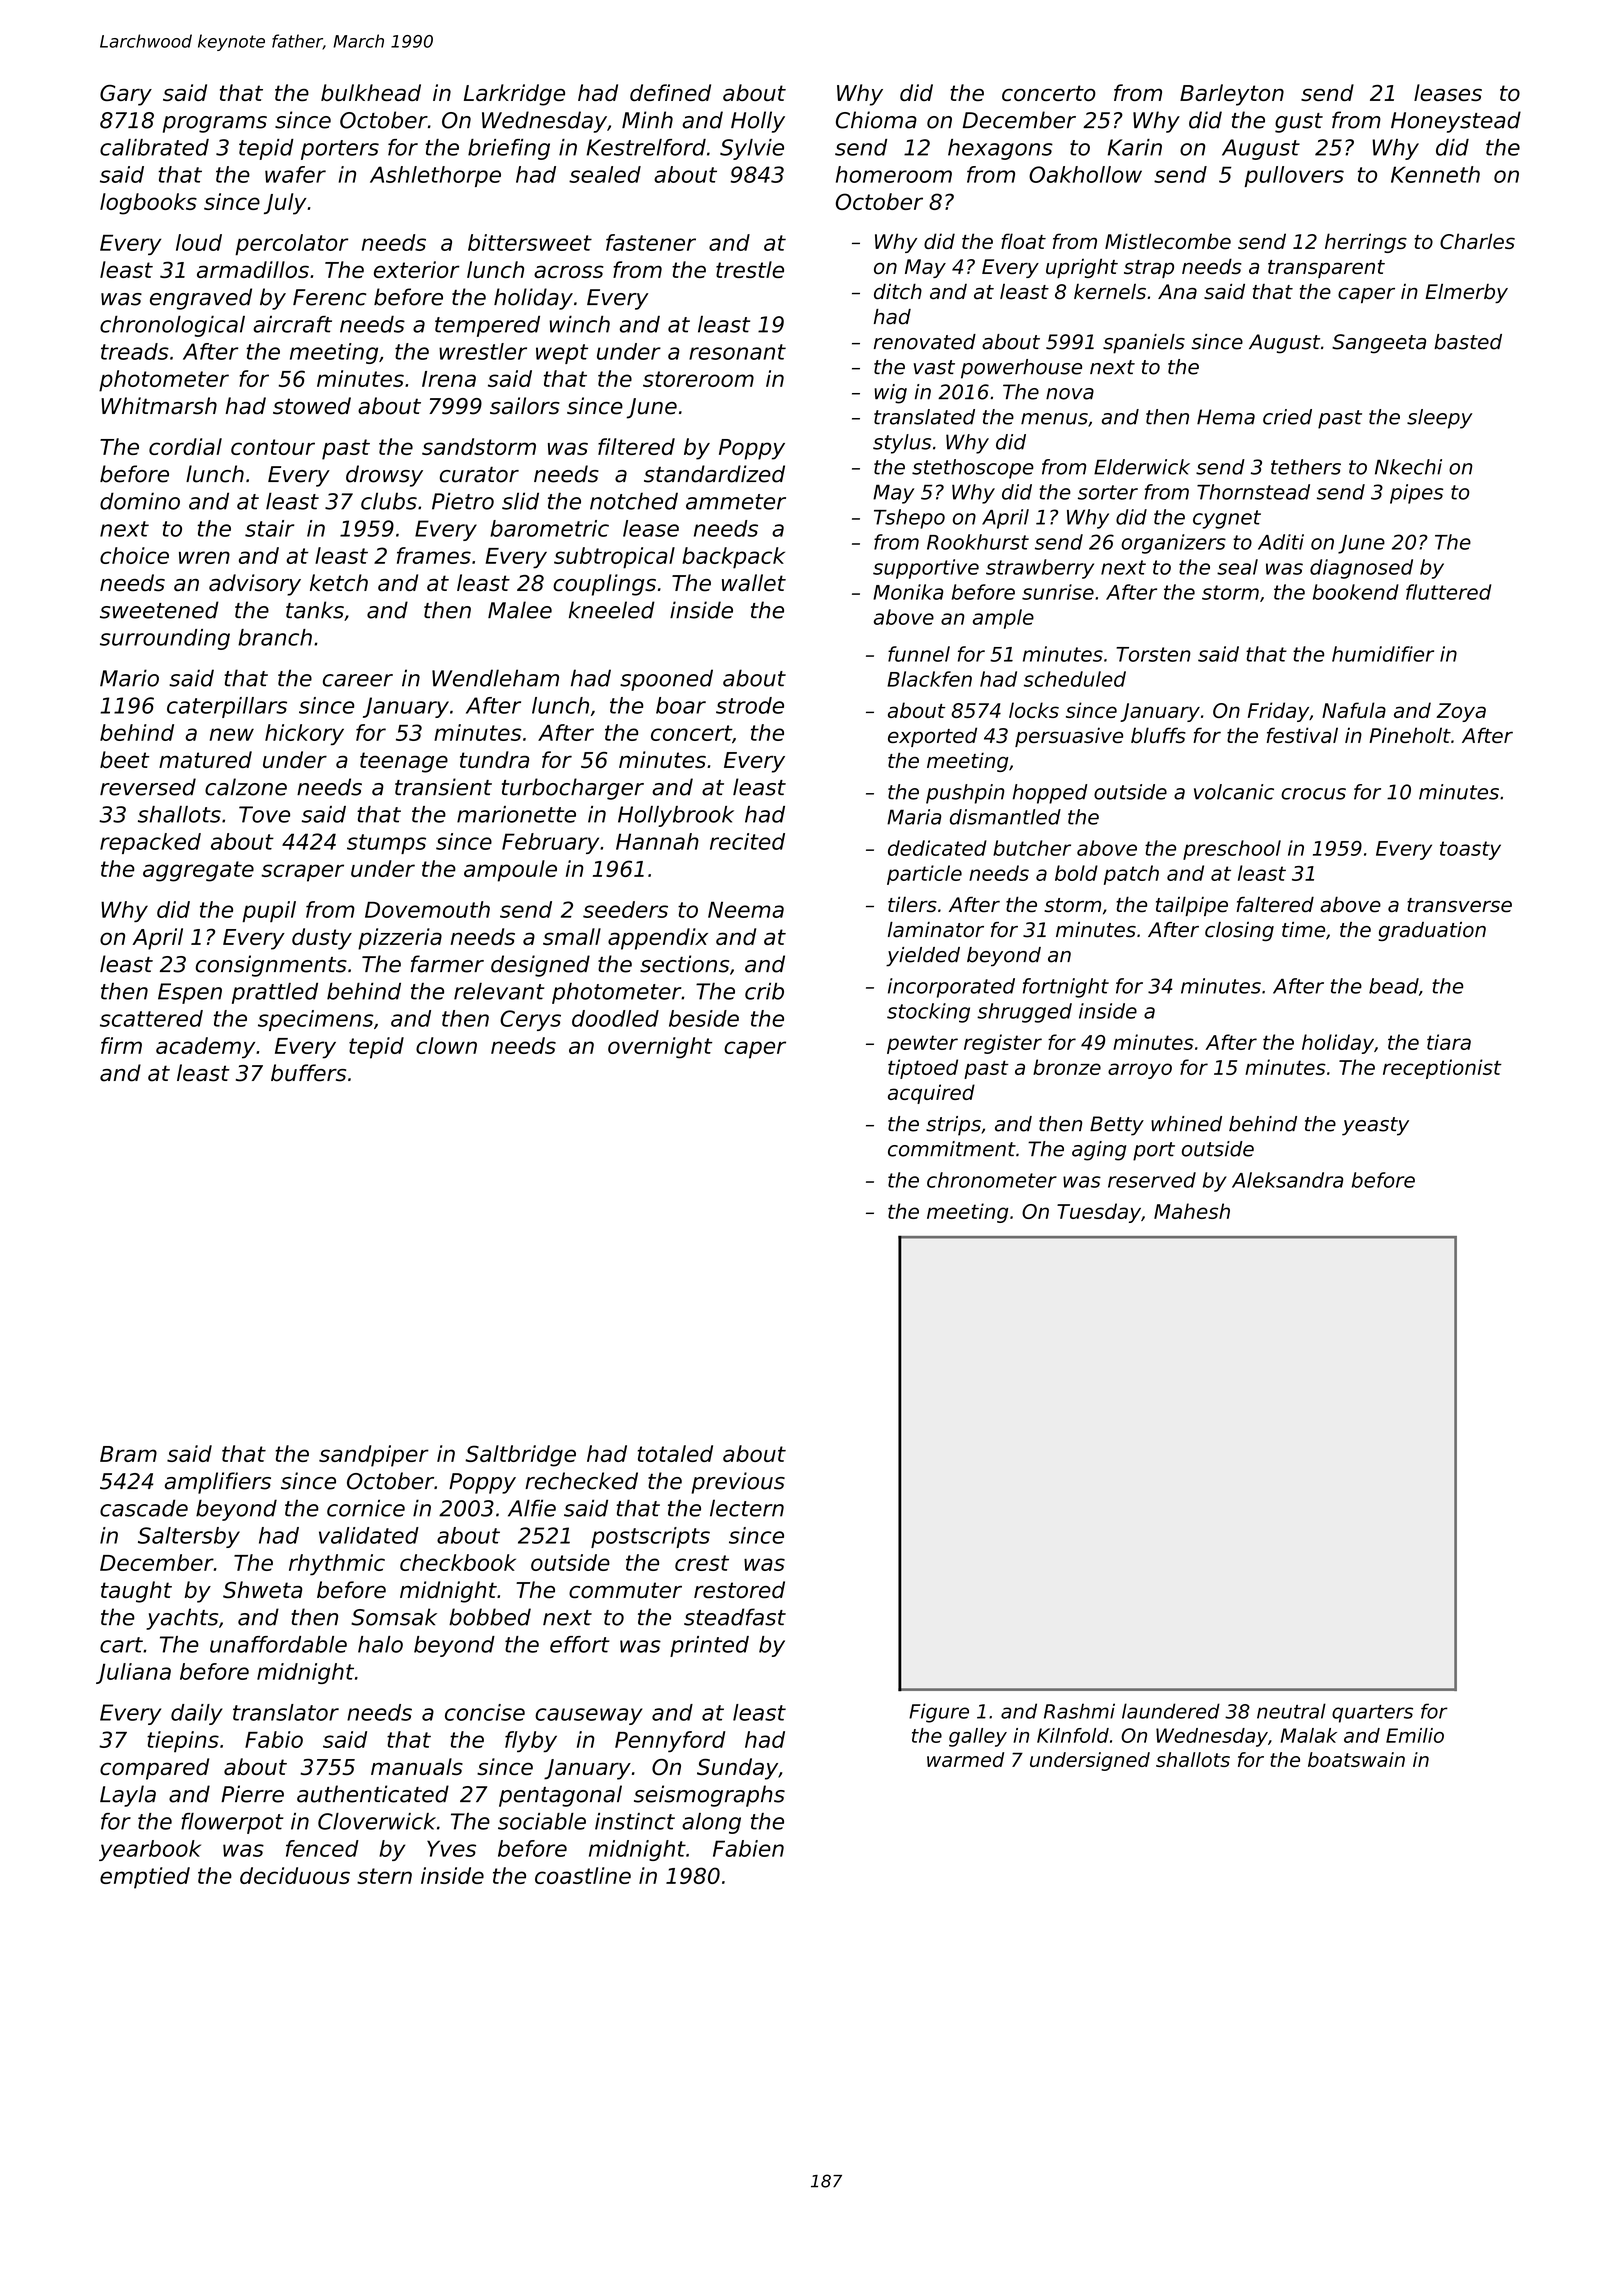 The width and height of the screenshot is (1620, 2292). What do you see at coordinates (134, 555) in the screenshot?
I see `choice` at bounding box center [134, 555].
